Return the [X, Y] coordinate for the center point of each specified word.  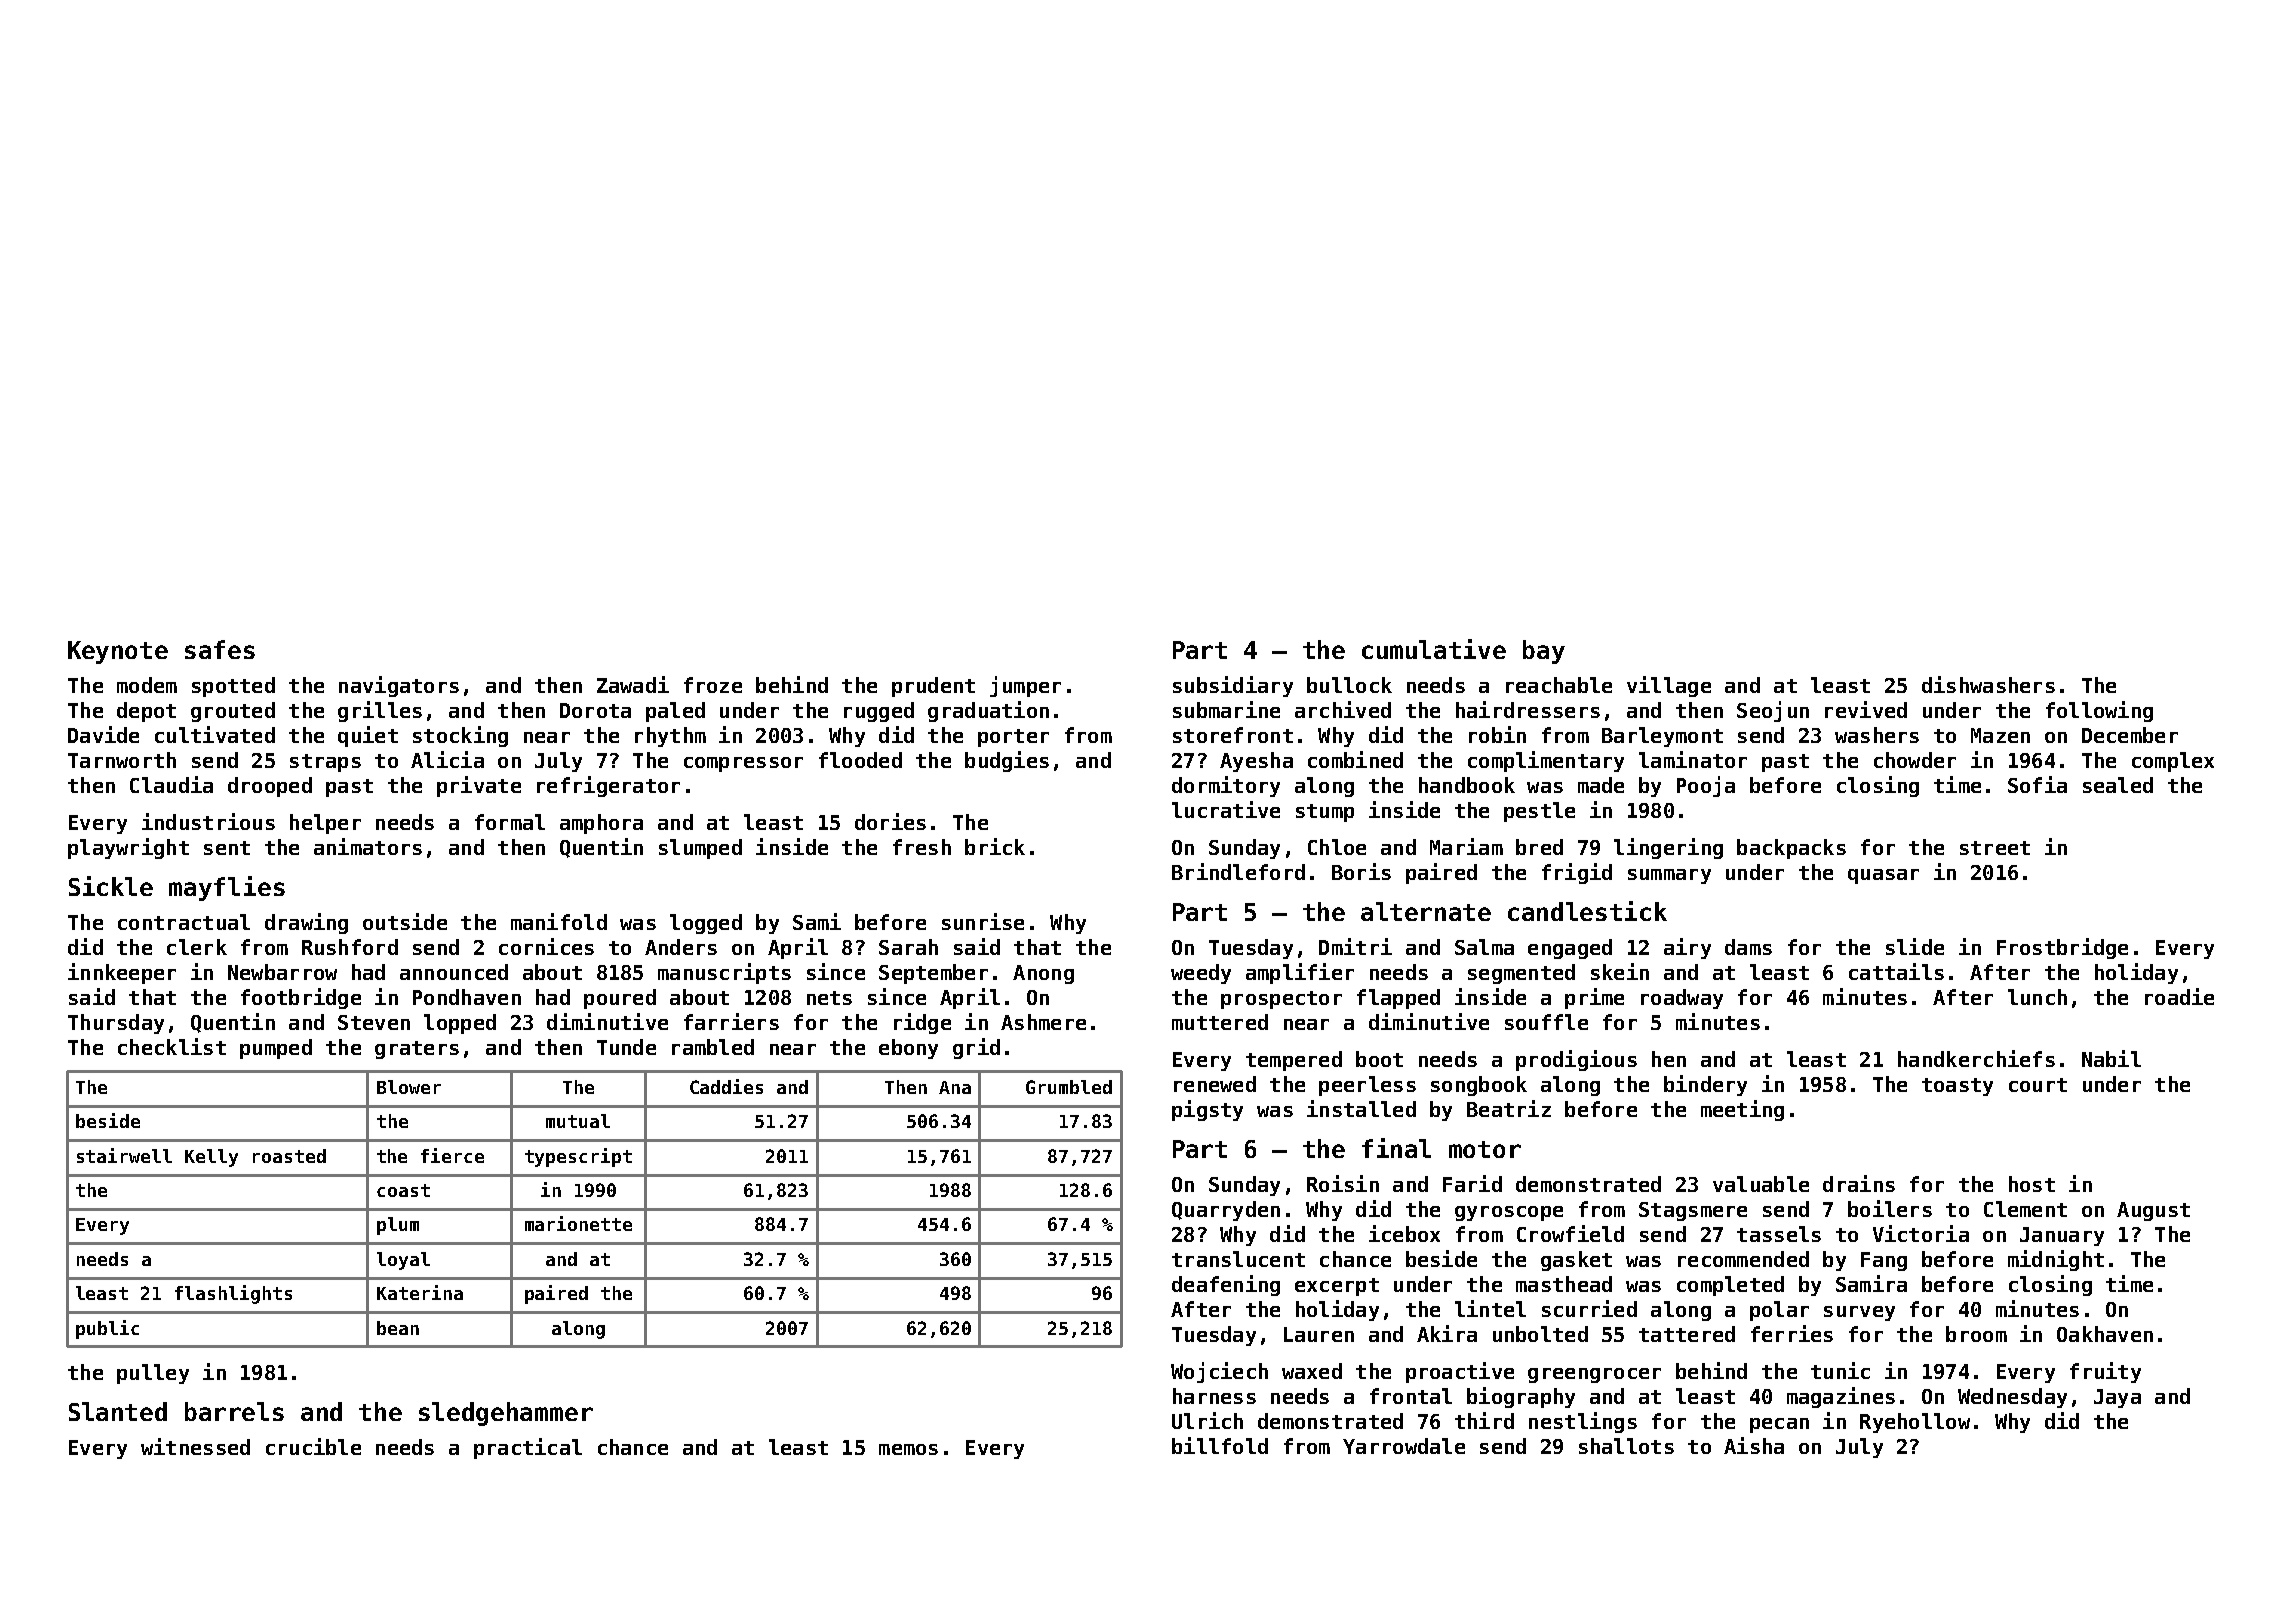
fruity [2105, 1372]
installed [1361, 1108]
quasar [1883, 876]
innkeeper [122, 973]
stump [1325, 813]
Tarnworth [122, 760]
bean [398, 1328]
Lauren [1319, 1334]
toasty [1957, 1087]
